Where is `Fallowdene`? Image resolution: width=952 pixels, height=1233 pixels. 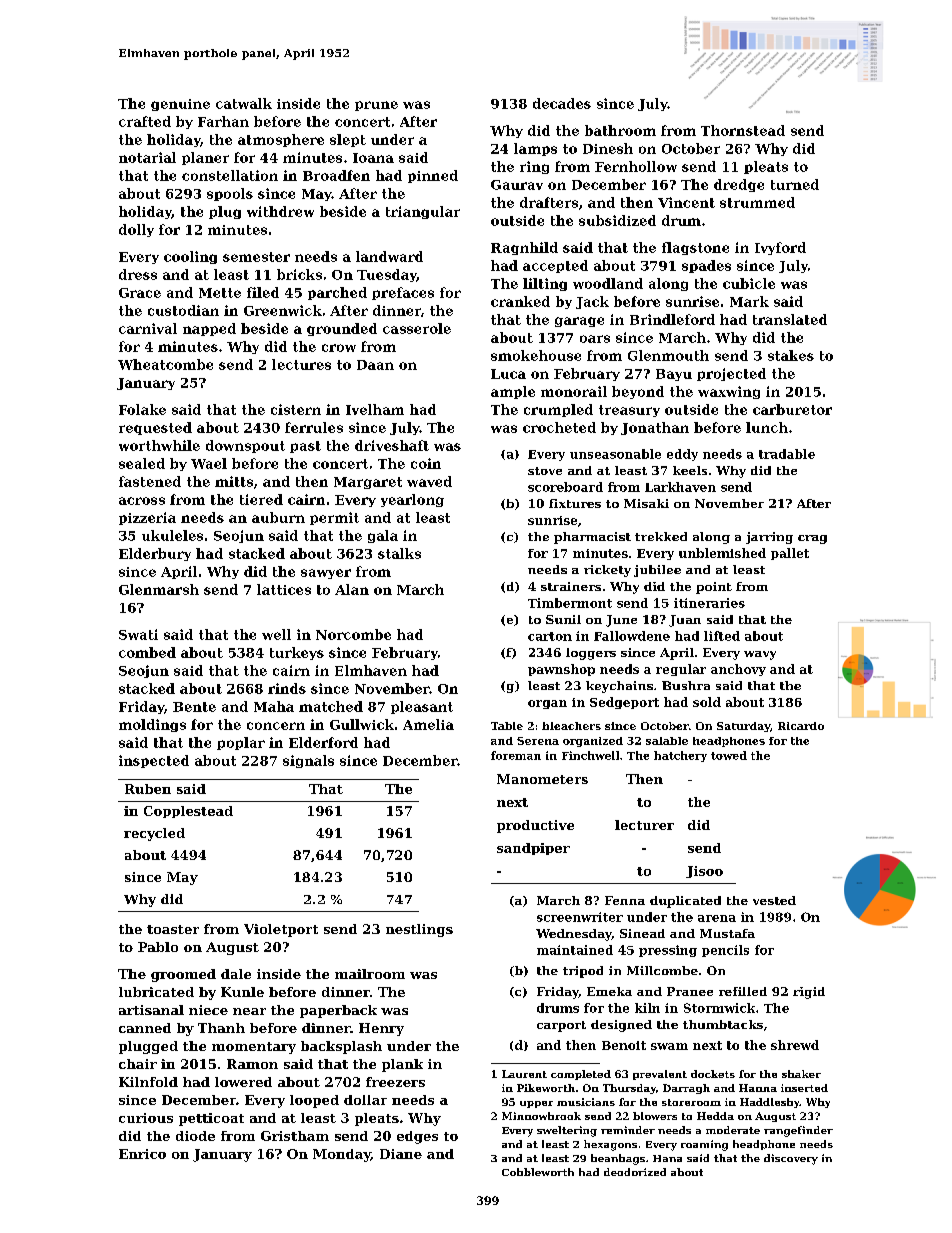 Fallowdene is located at coordinates (632, 636).
